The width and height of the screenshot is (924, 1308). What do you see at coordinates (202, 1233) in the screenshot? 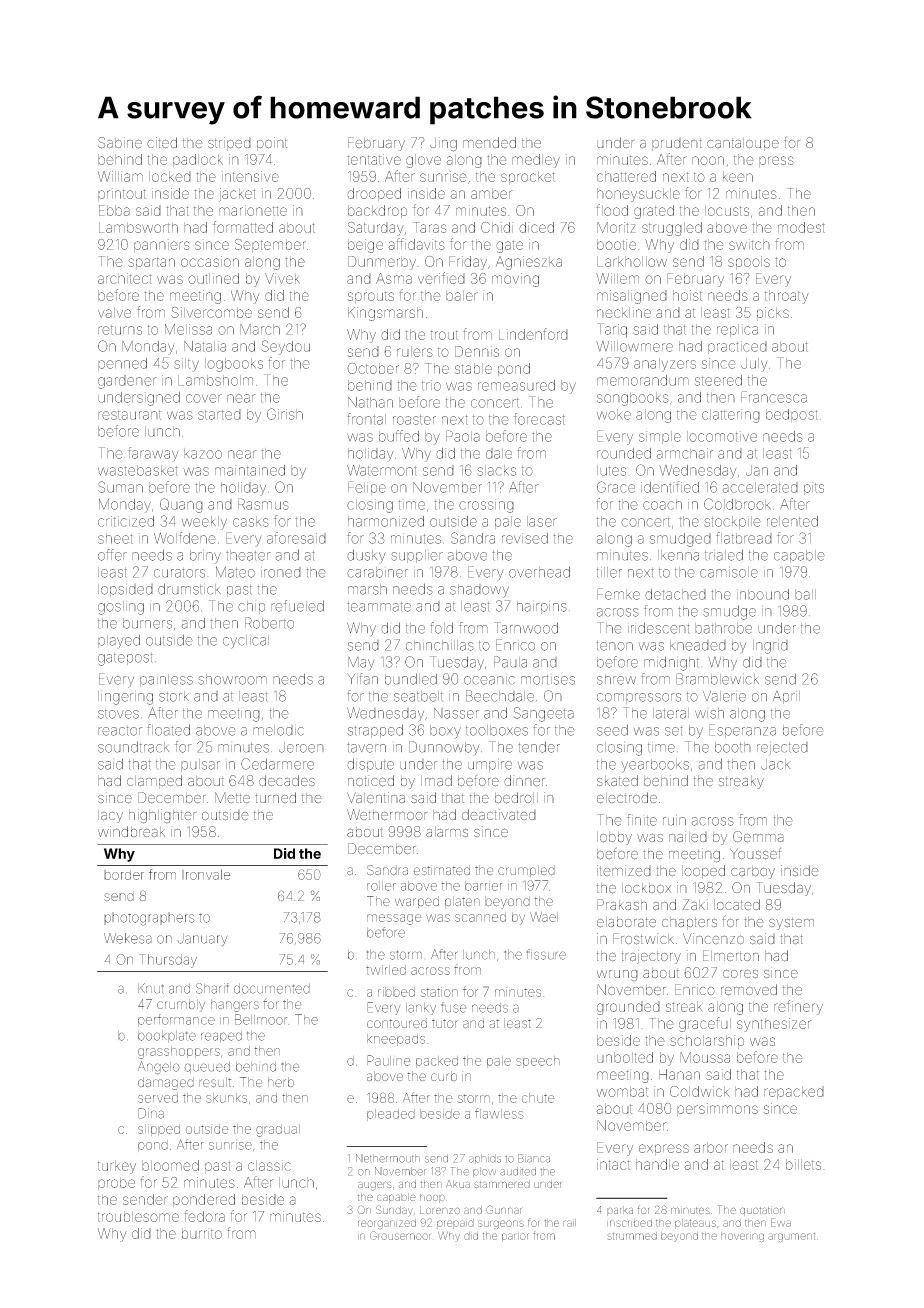
I see `burrito` at bounding box center [202, 1233].
